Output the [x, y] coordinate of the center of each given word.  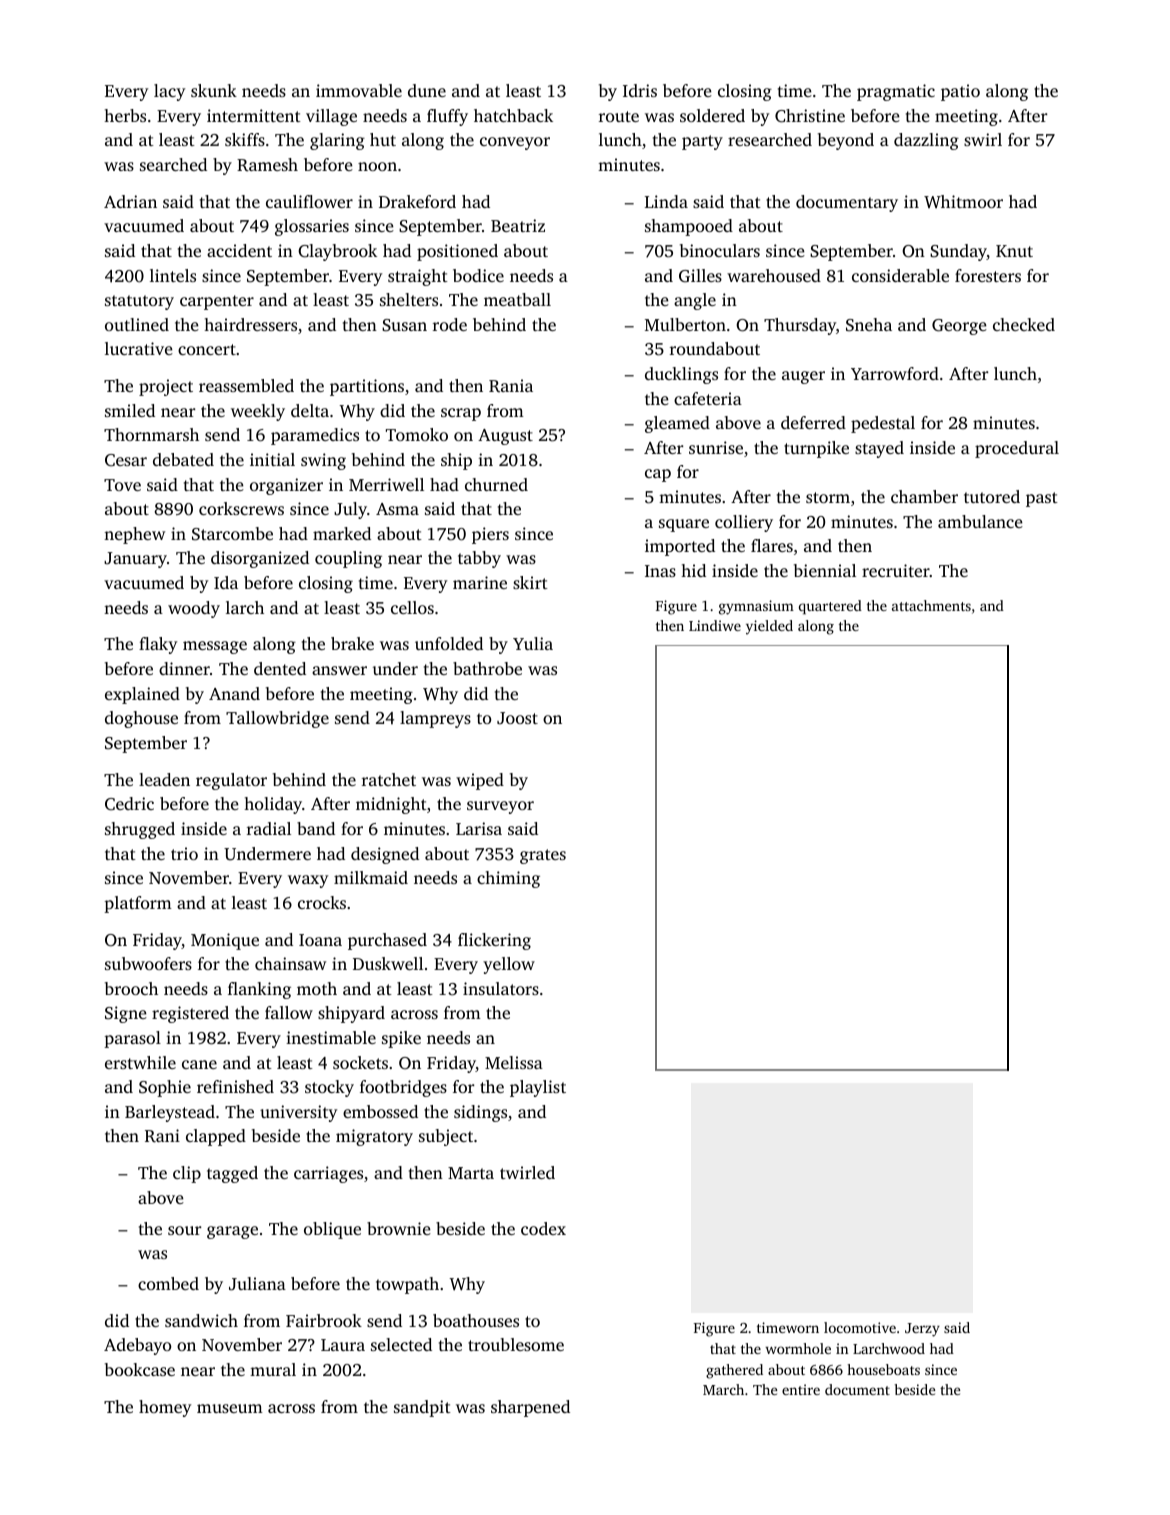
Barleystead [170, 1113]
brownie [399, 1228]
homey [165, 1408]
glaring [337, 141]
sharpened [530, 1408]
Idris [640, 90]
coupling [348, 559]
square [684, 525]
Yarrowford [895, 373]
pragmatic [896, 92]
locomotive [860, 1327]
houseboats [883, 1369]
